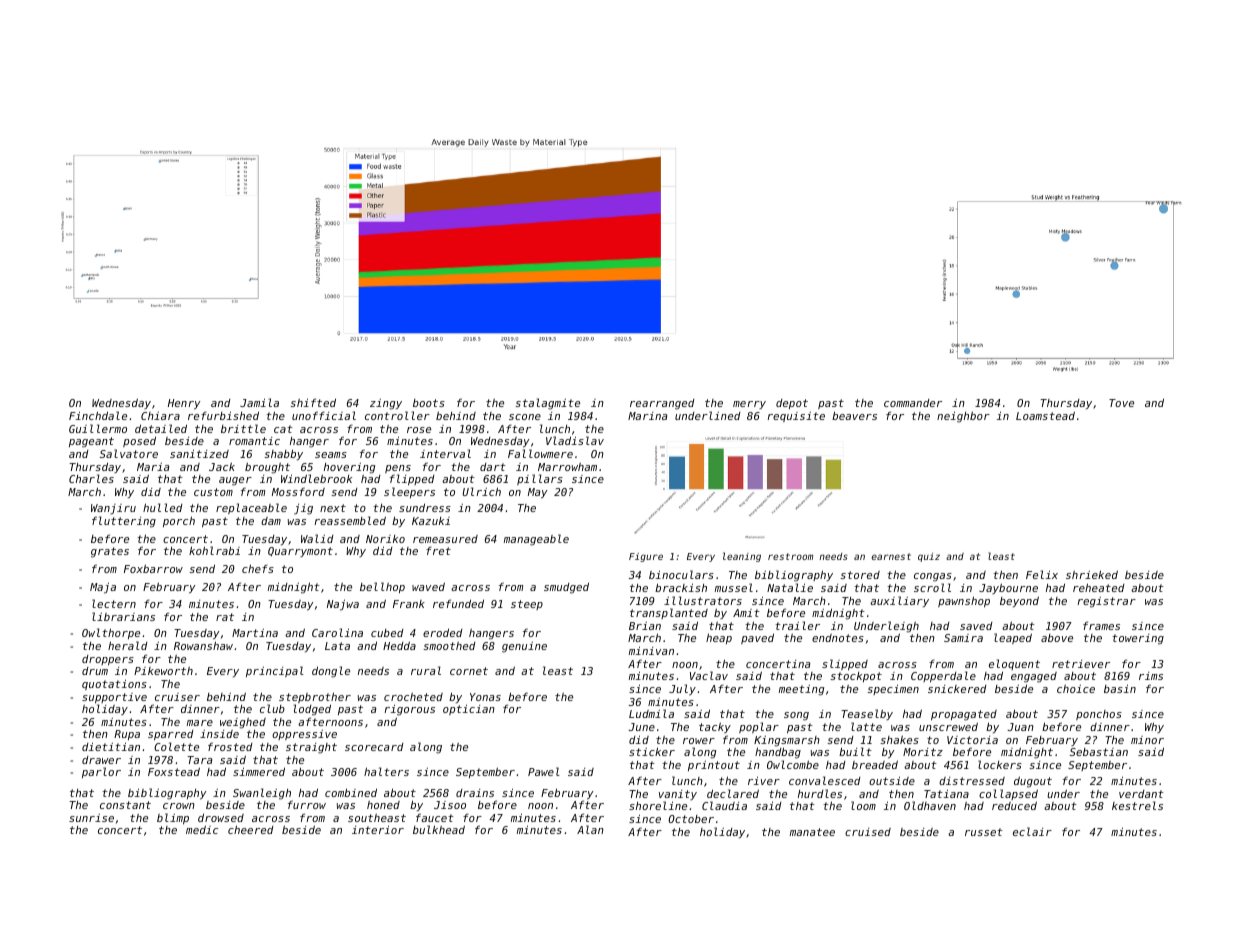  What do you see at coordinates (98, 415) in the screenshot?
I see `Finchdale` at bounding box center [98, 415].
